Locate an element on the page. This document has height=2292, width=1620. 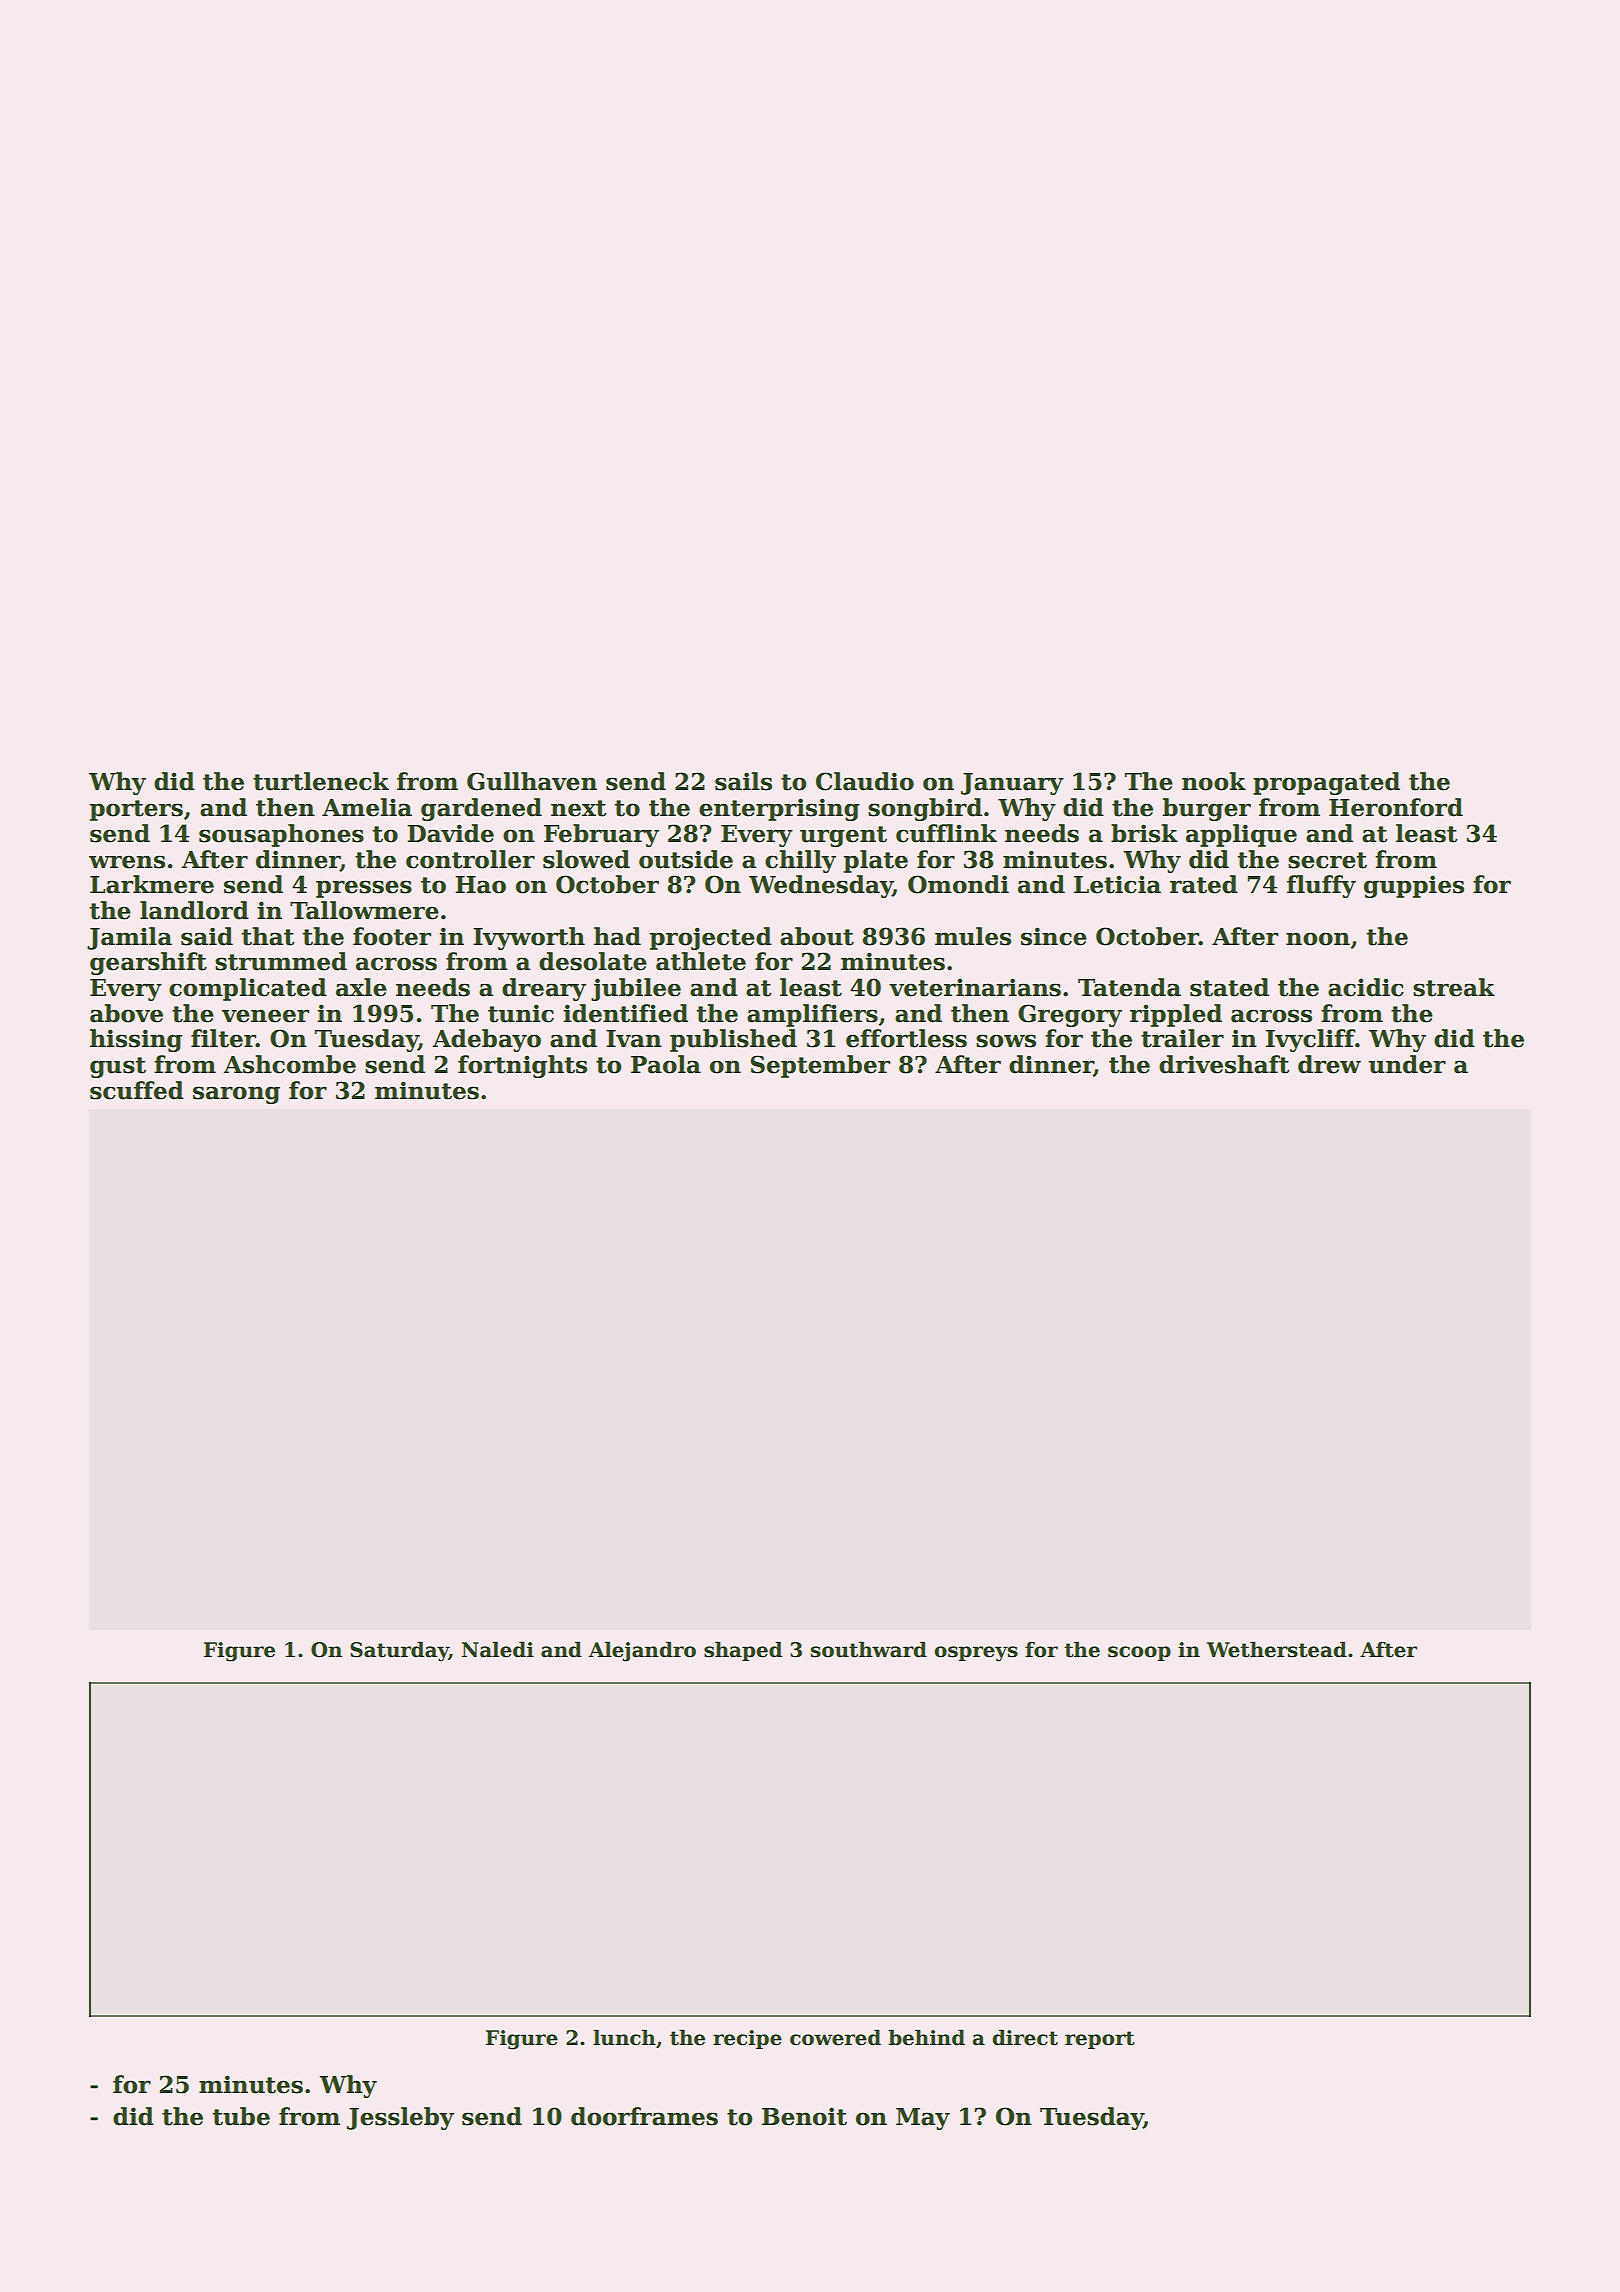
sarong is located at coordinates (236, 1095).
